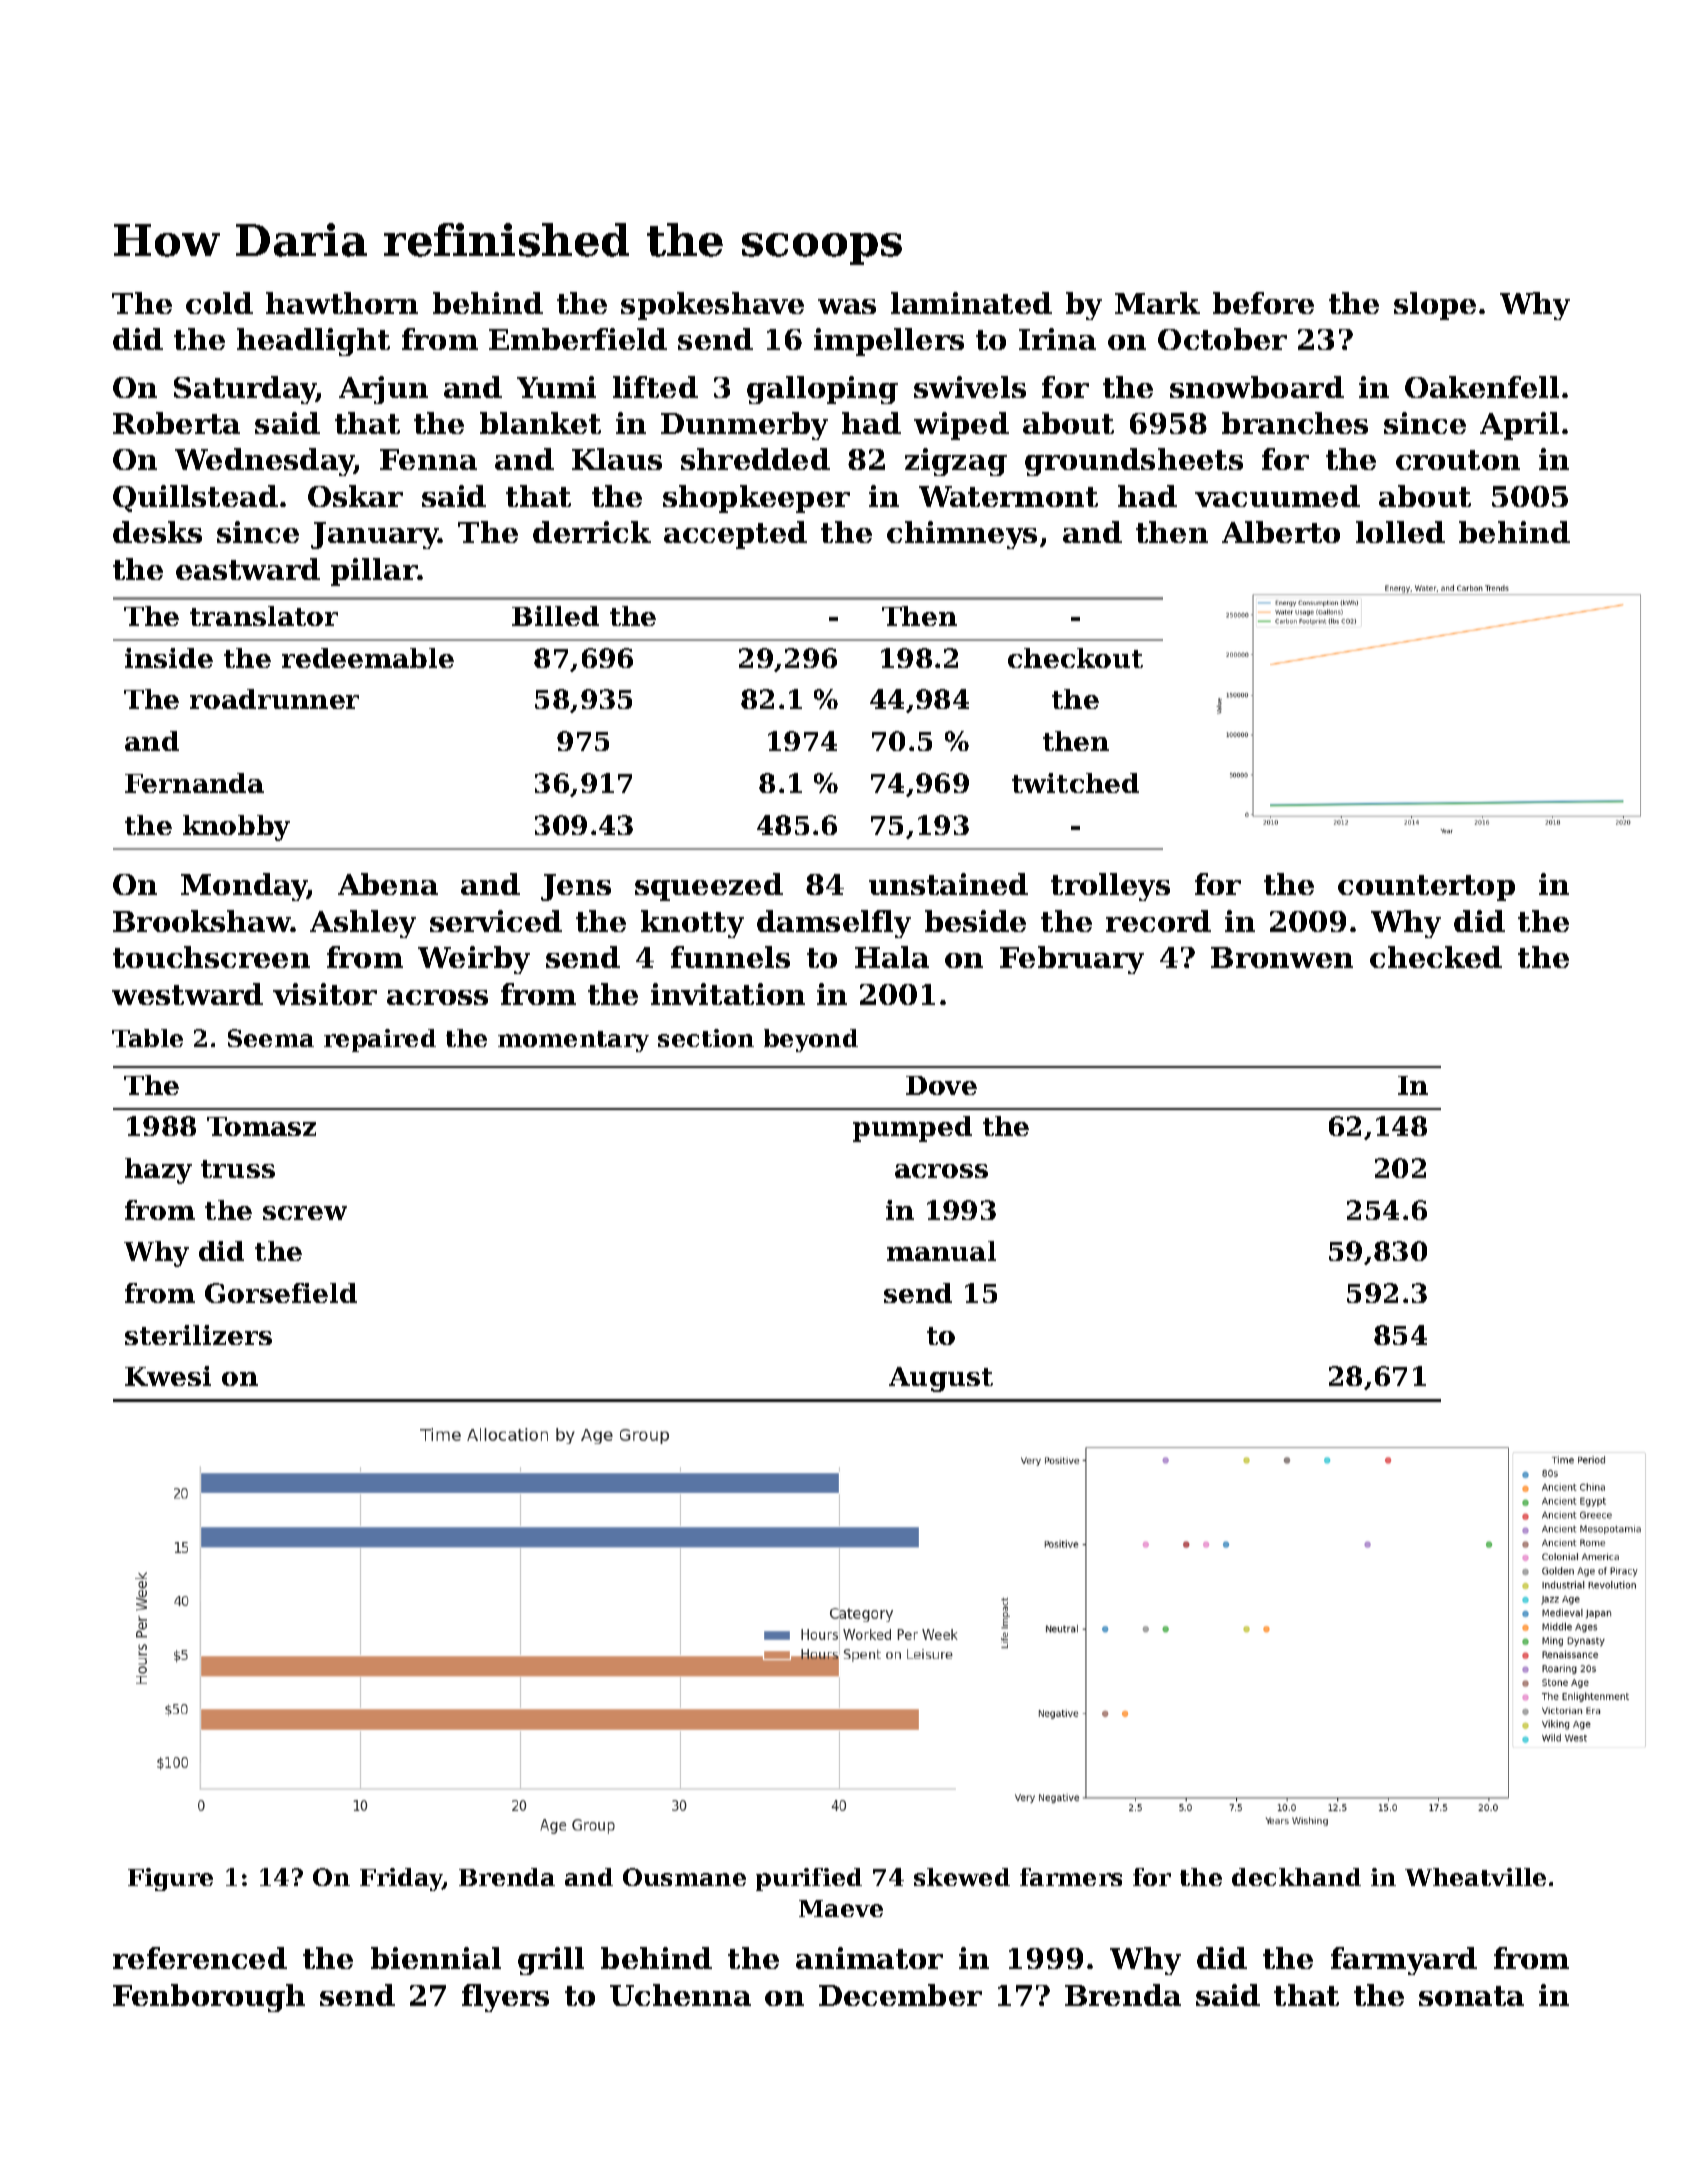 Image resolution: width=1683 pixels, height=2178 pixels. Describe the element at coordinates (261, 1126) in the screenshot. I see `Tomasz` at that location.
